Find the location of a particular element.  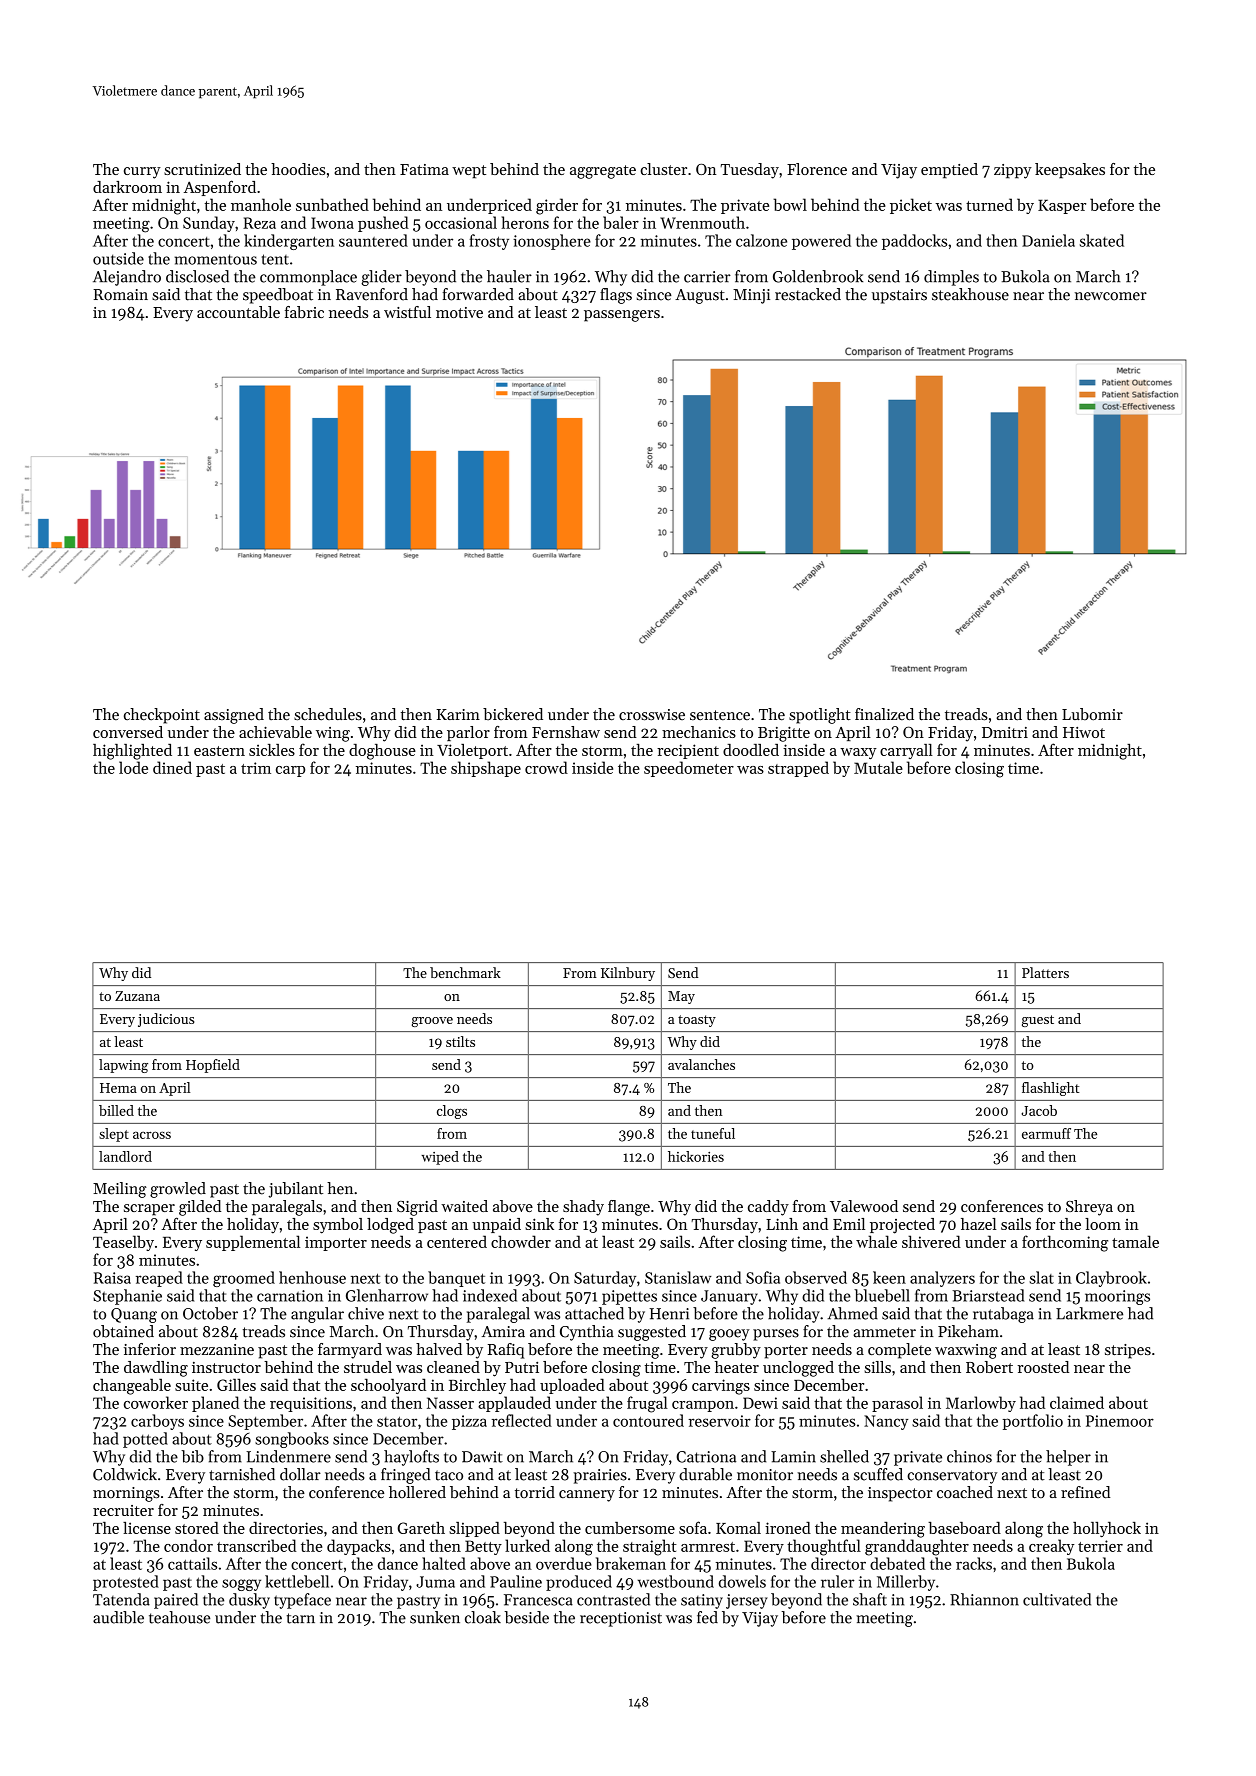

Zuzana is located at coordinates (137, 996).
